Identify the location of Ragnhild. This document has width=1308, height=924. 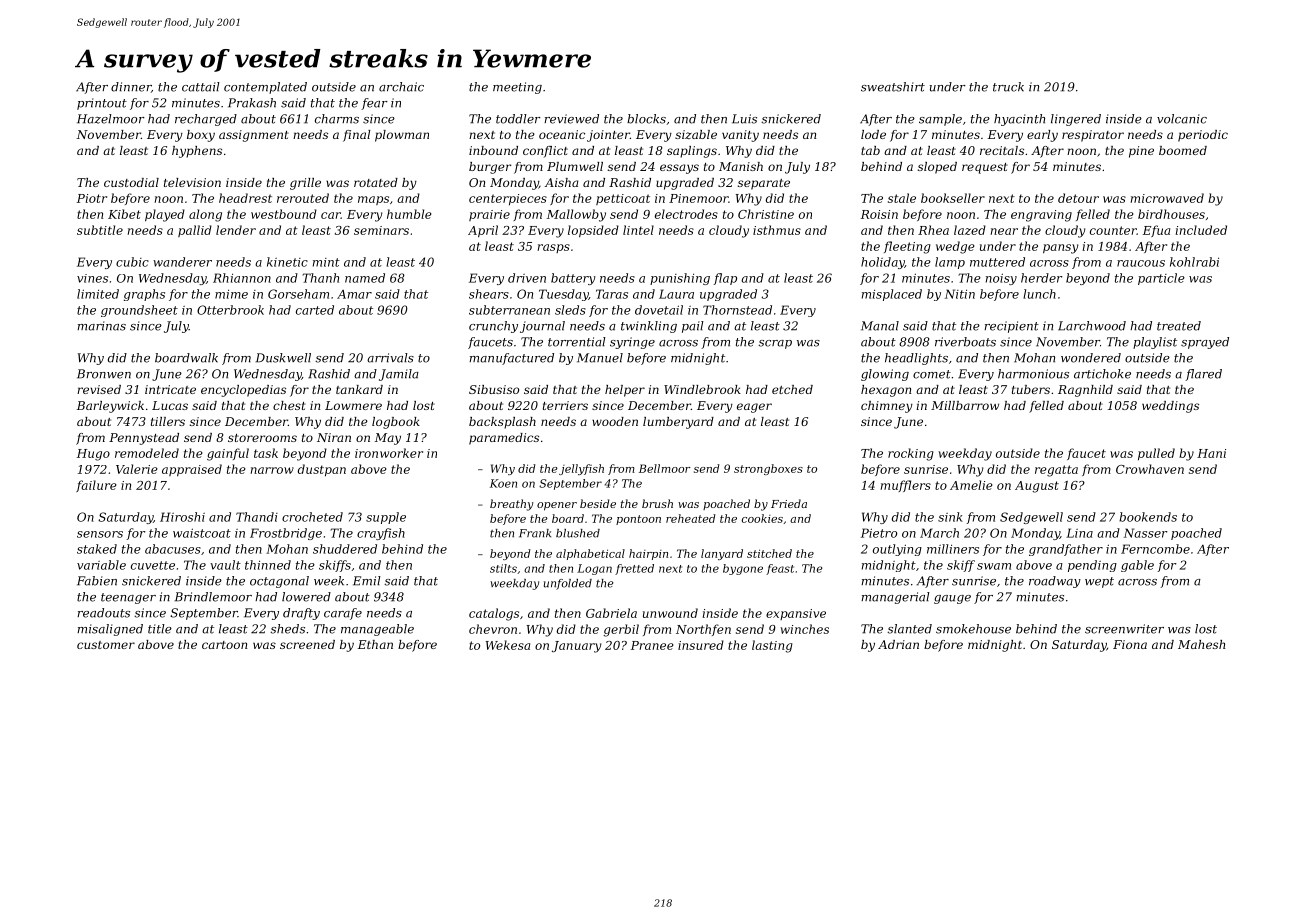
(1085, 391).
